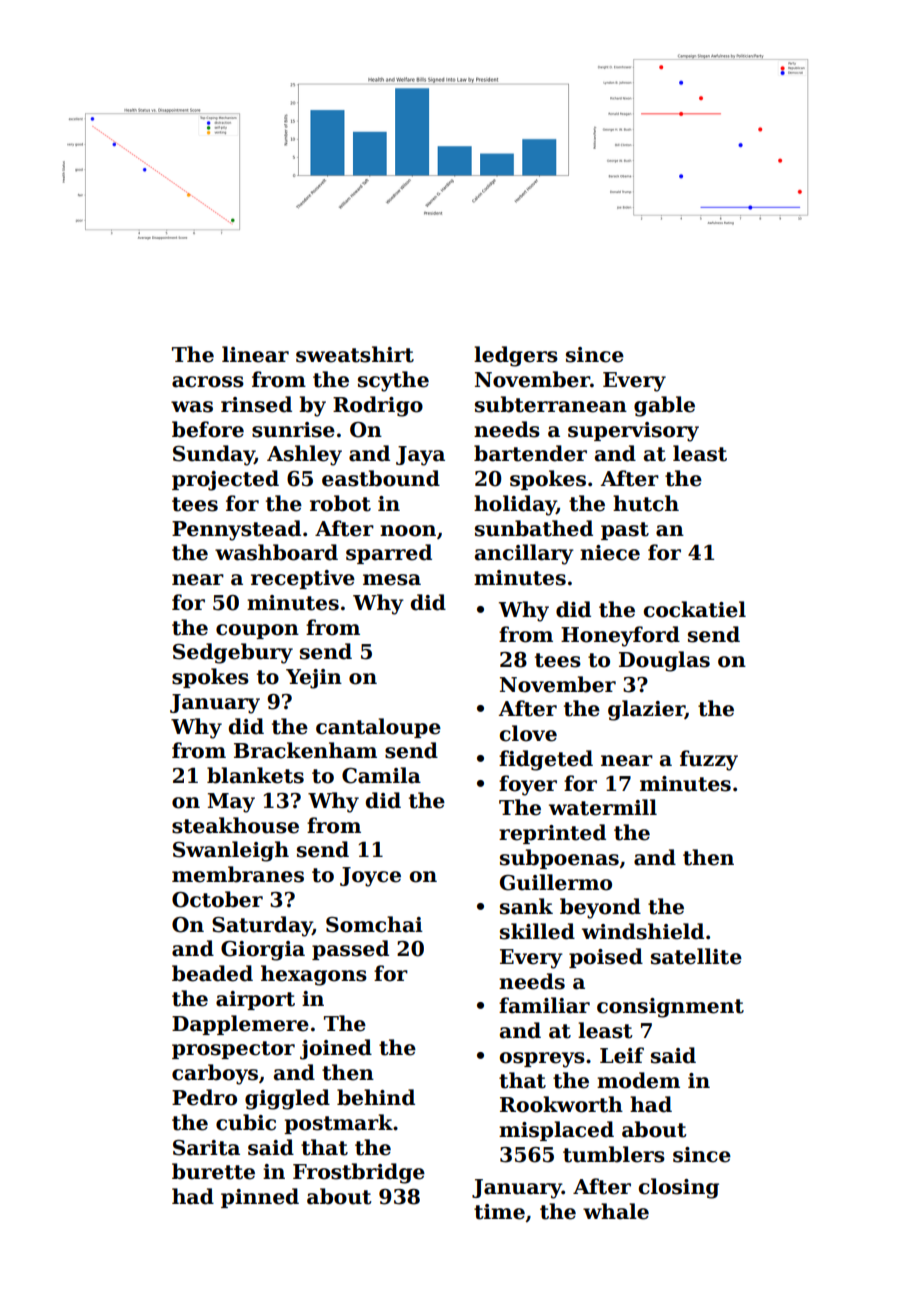  What do you see at coordinates (355, 354) in the screenshot?
I see `sweatshirt` at bounding box center [355, 354].
